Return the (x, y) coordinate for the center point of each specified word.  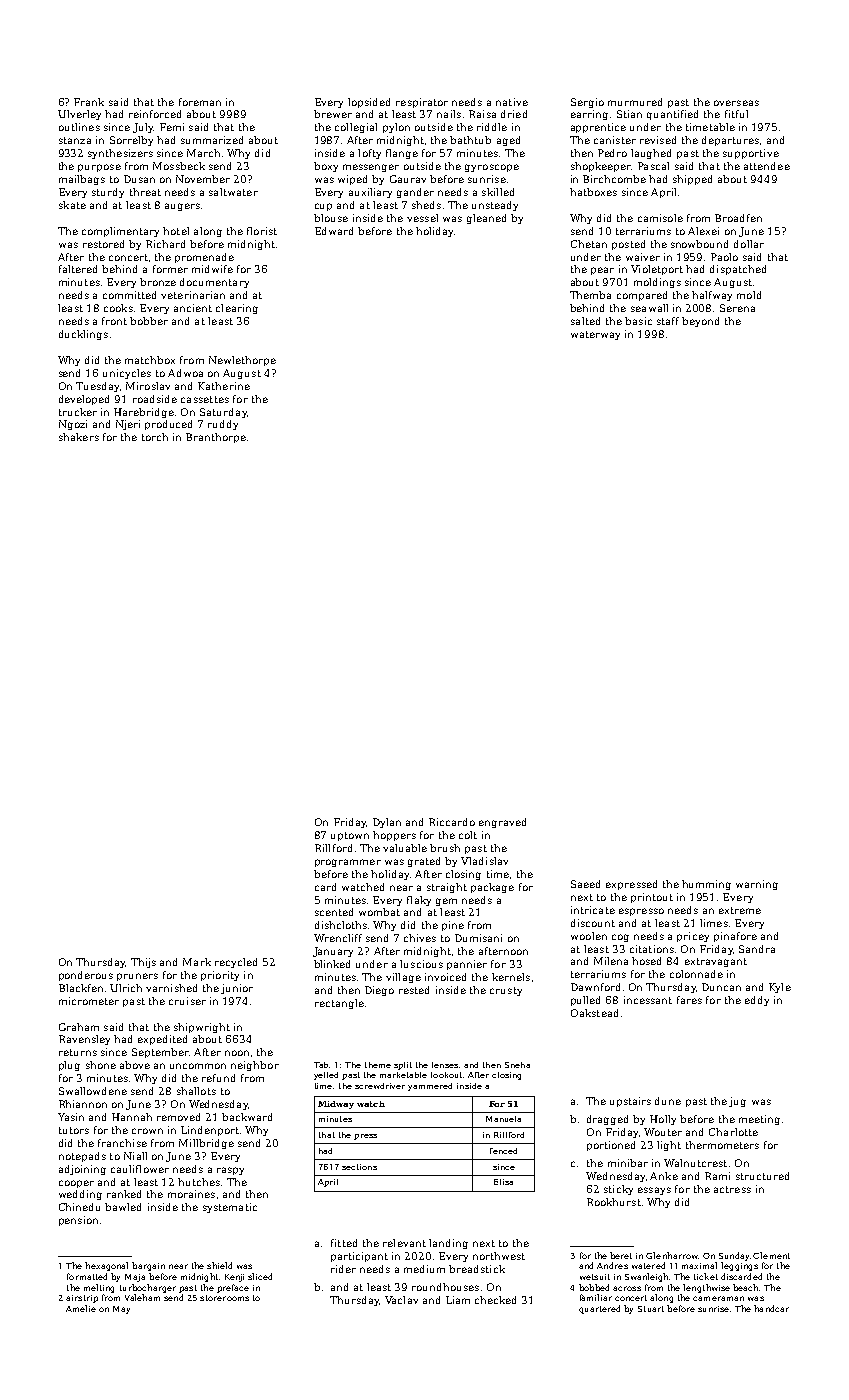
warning (757, 885)
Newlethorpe (242, 361)
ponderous (86, 976)
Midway (336, 1105)
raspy (230, 1171)
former (170, 269)
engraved (502, 823)
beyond (700, 322)
